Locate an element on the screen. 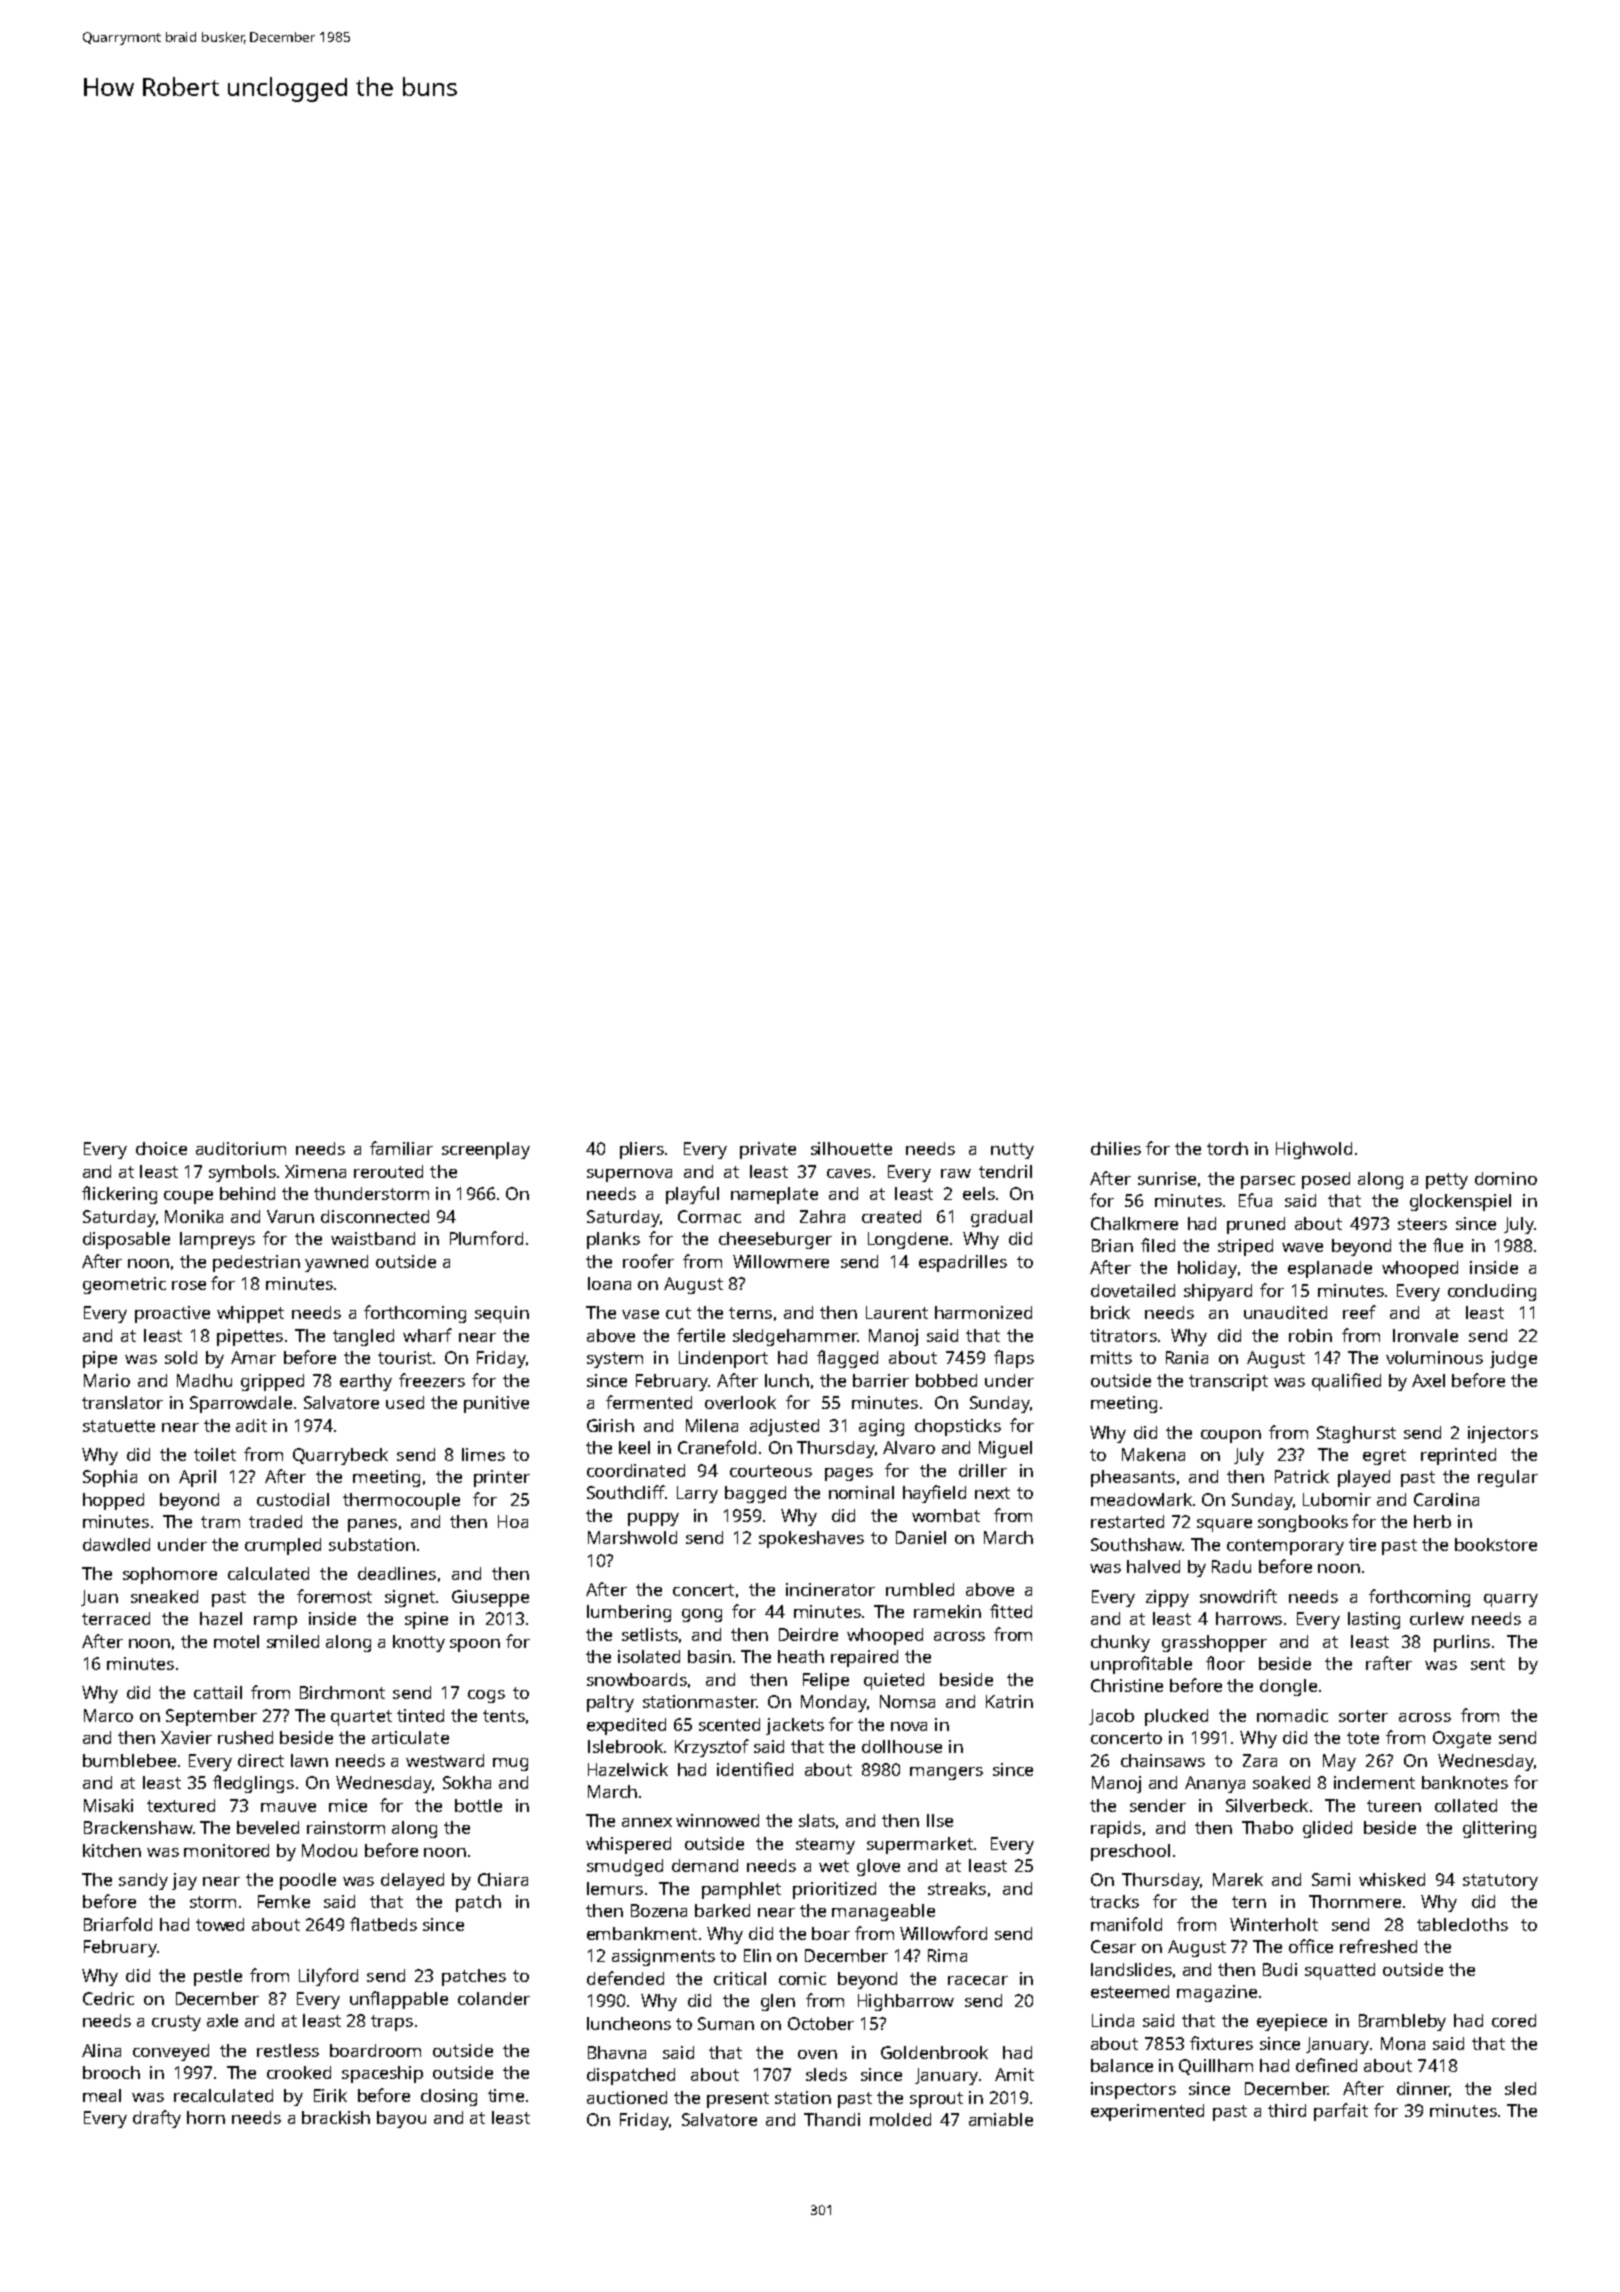 The image size is (1620, 2292). Highwold is located at coordinates (1314, 1150).
